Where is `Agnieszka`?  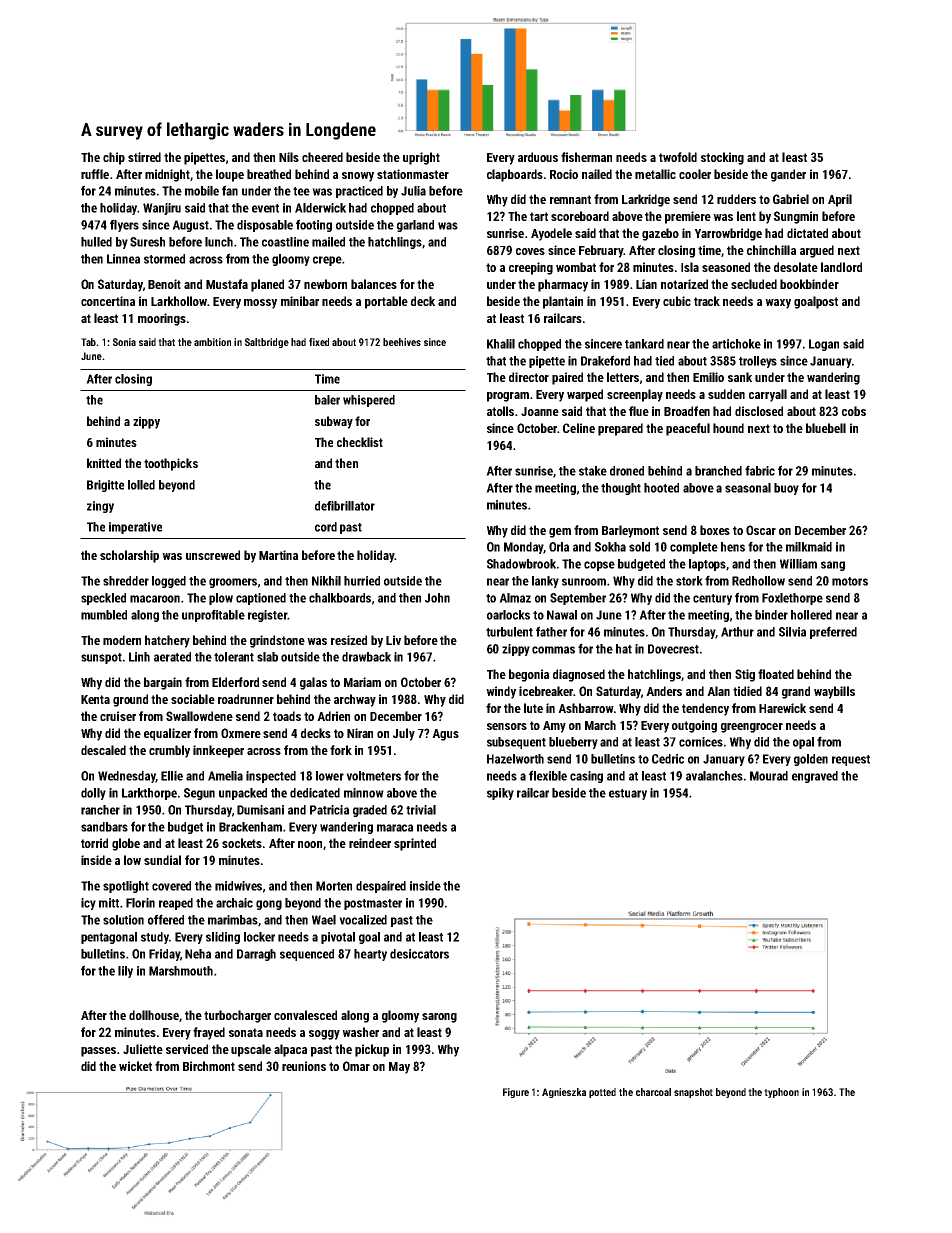
Agnieszka is located at coordinates (564, 1093).
